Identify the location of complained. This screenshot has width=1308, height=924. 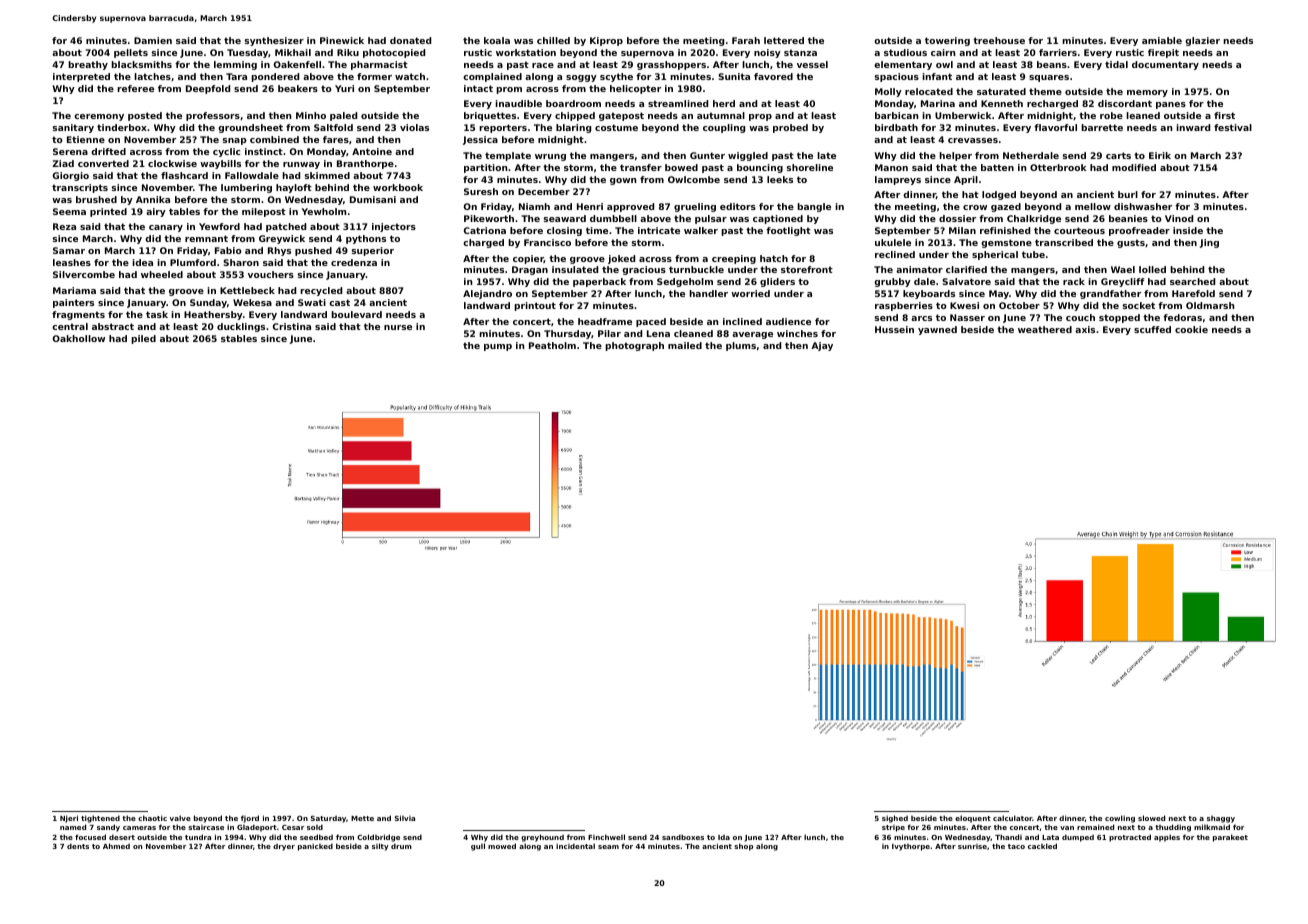
(492, 77).
